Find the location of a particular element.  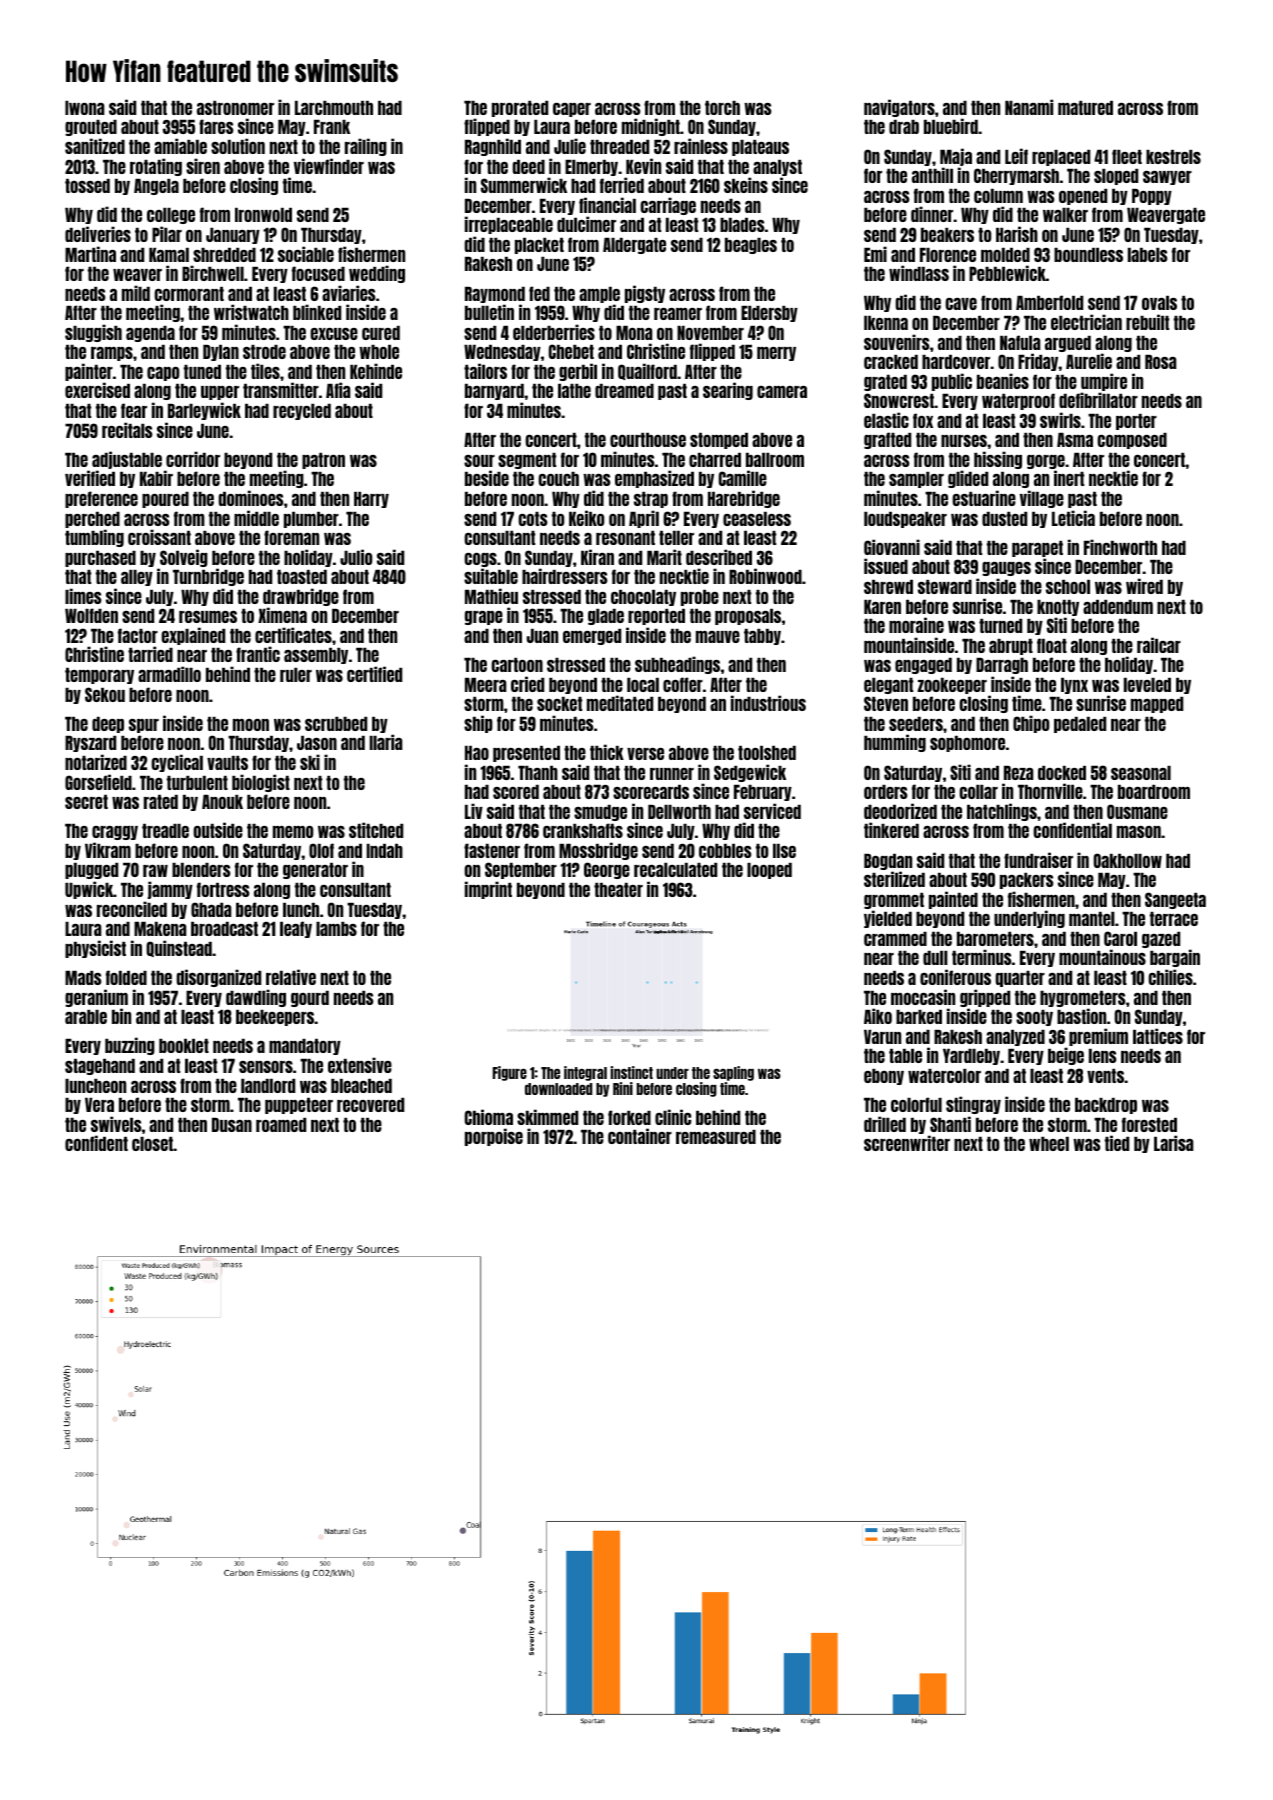

swivels is located at coordinates (116, 1124).
